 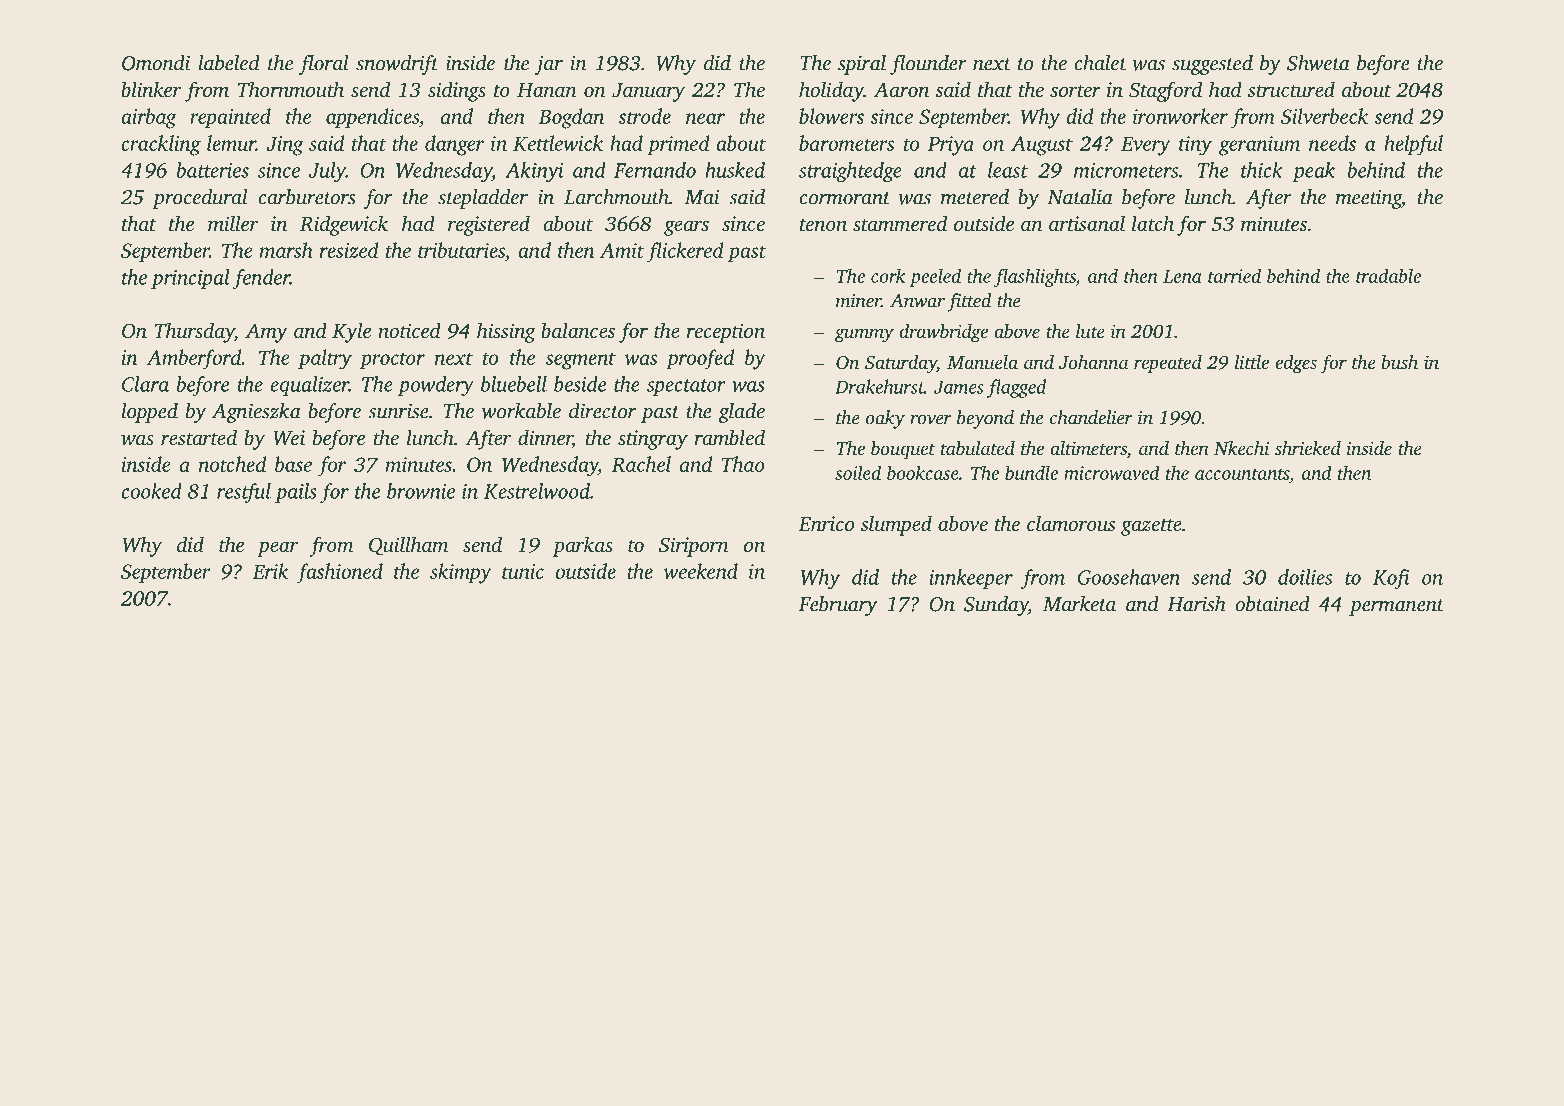 What do you see at coordinates (151, 89) in the screenshot?
I see `blinker` at bounding box center [151, 89].
